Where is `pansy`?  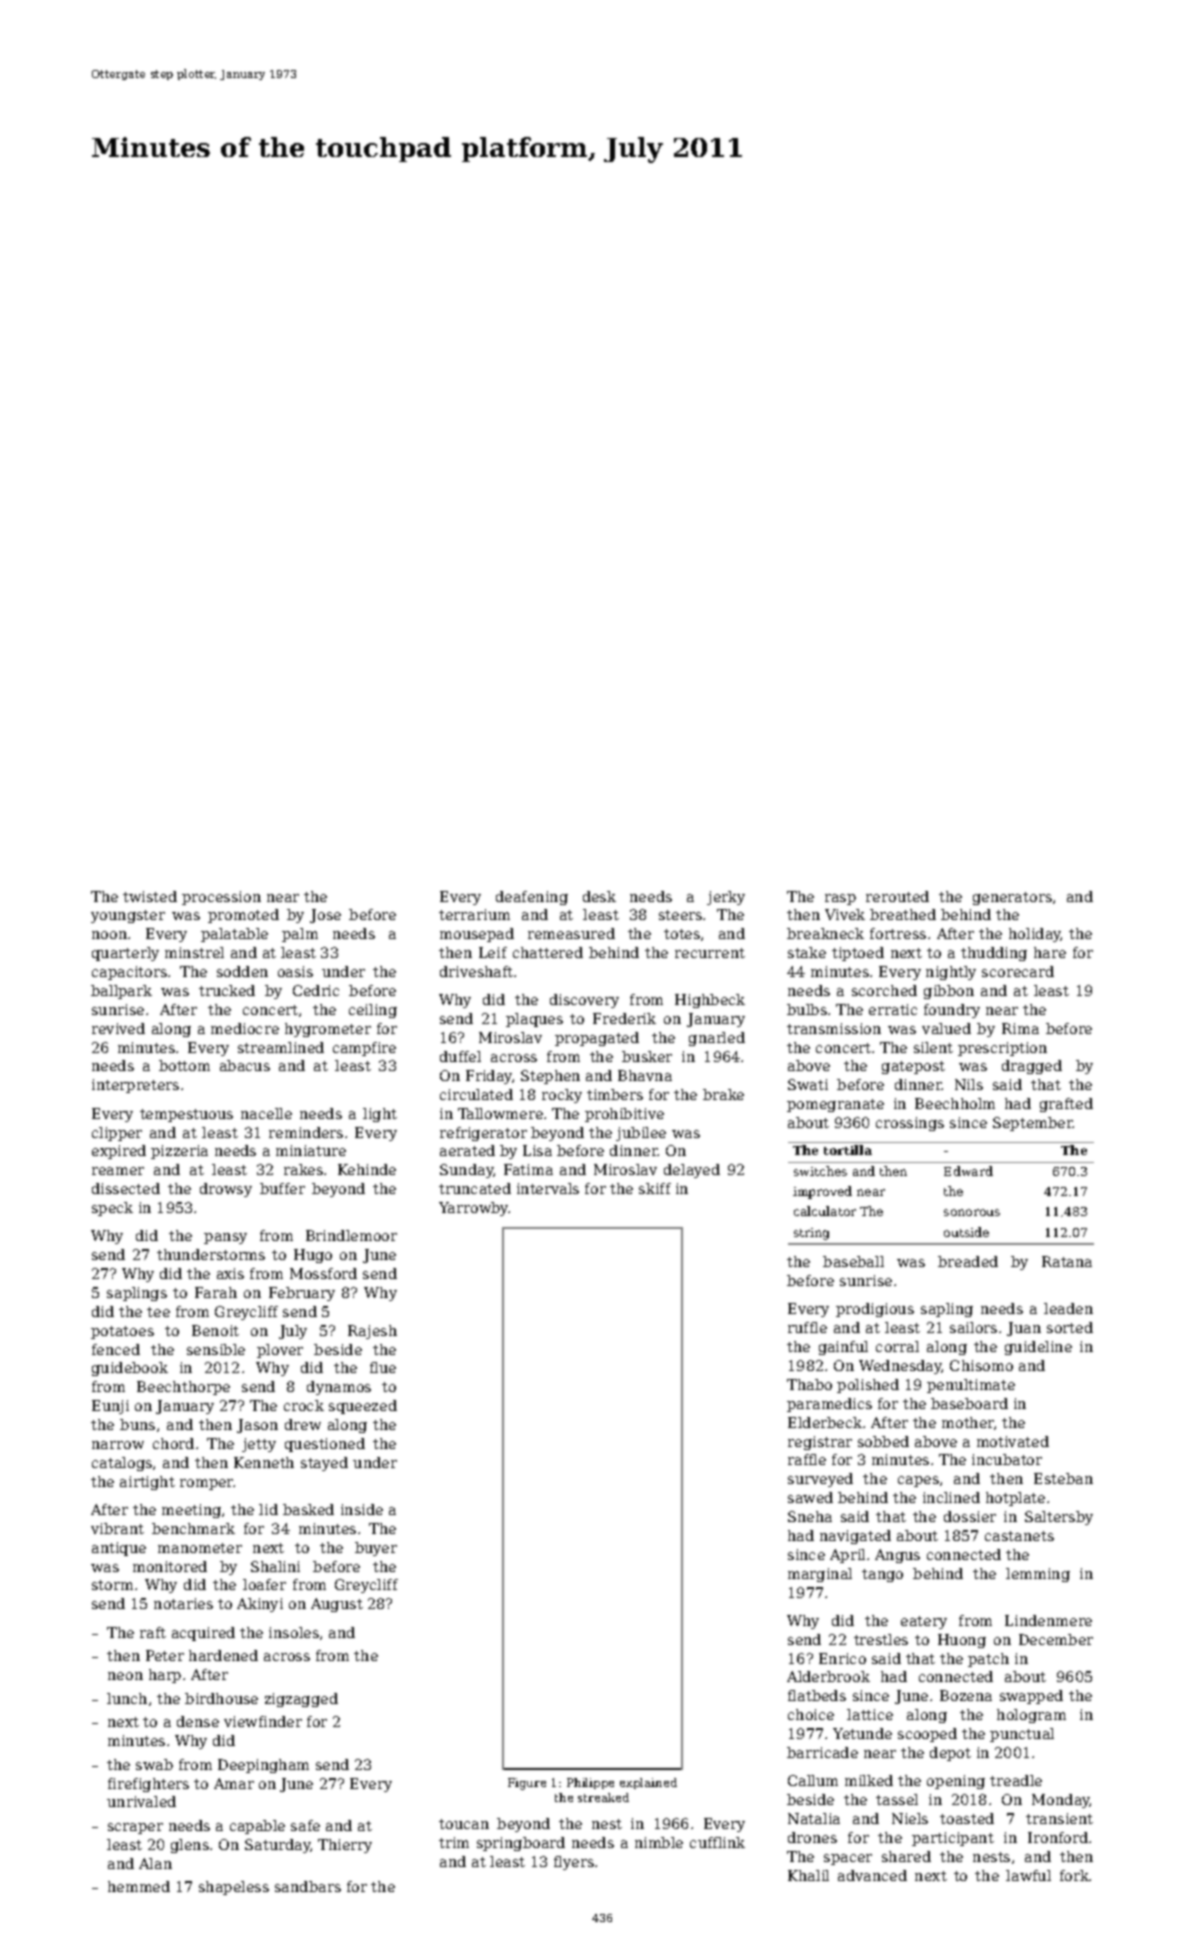 pansy is located at coordinates (225, 1238).
